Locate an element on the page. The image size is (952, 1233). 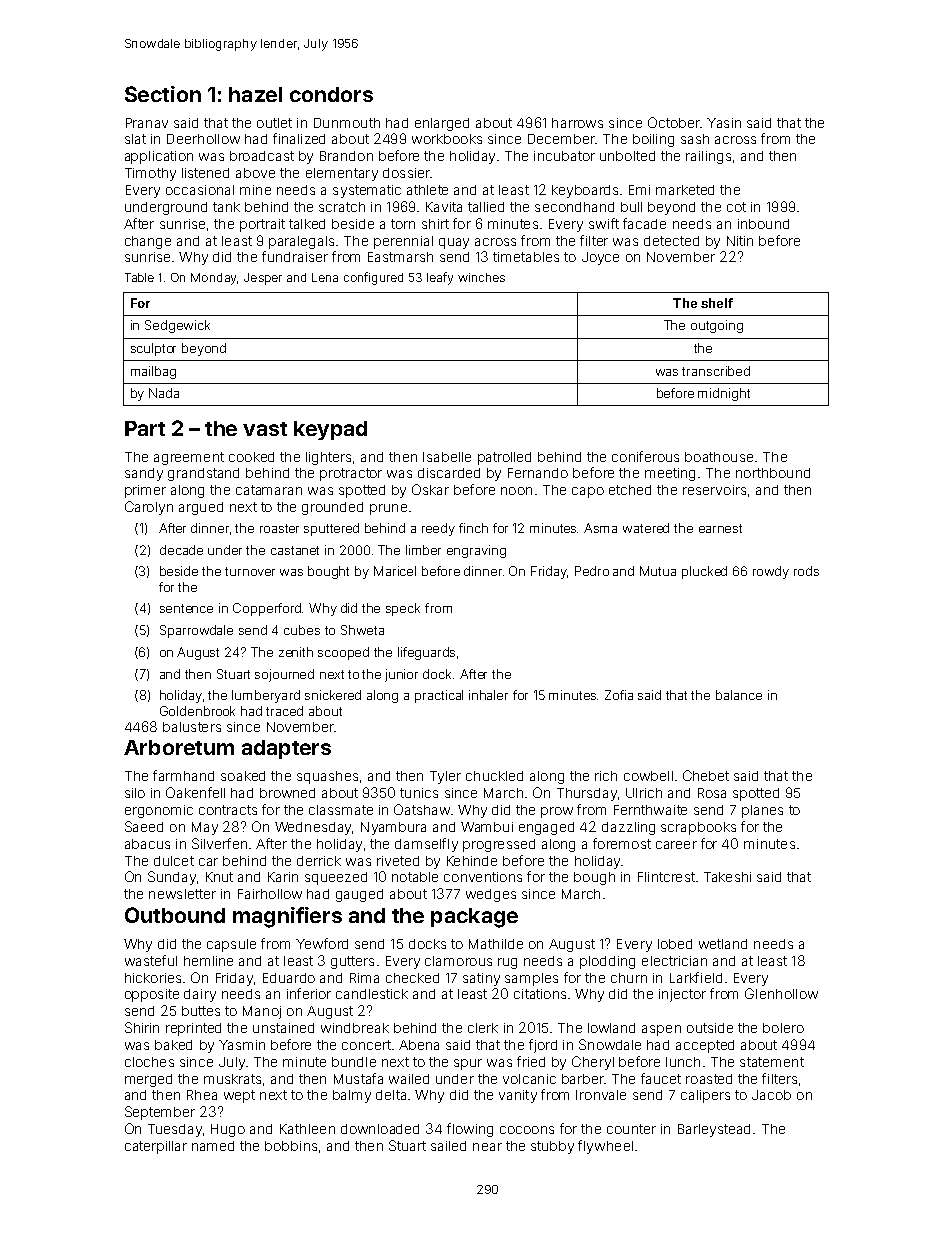
condors is located at coordinates (331, 94).
